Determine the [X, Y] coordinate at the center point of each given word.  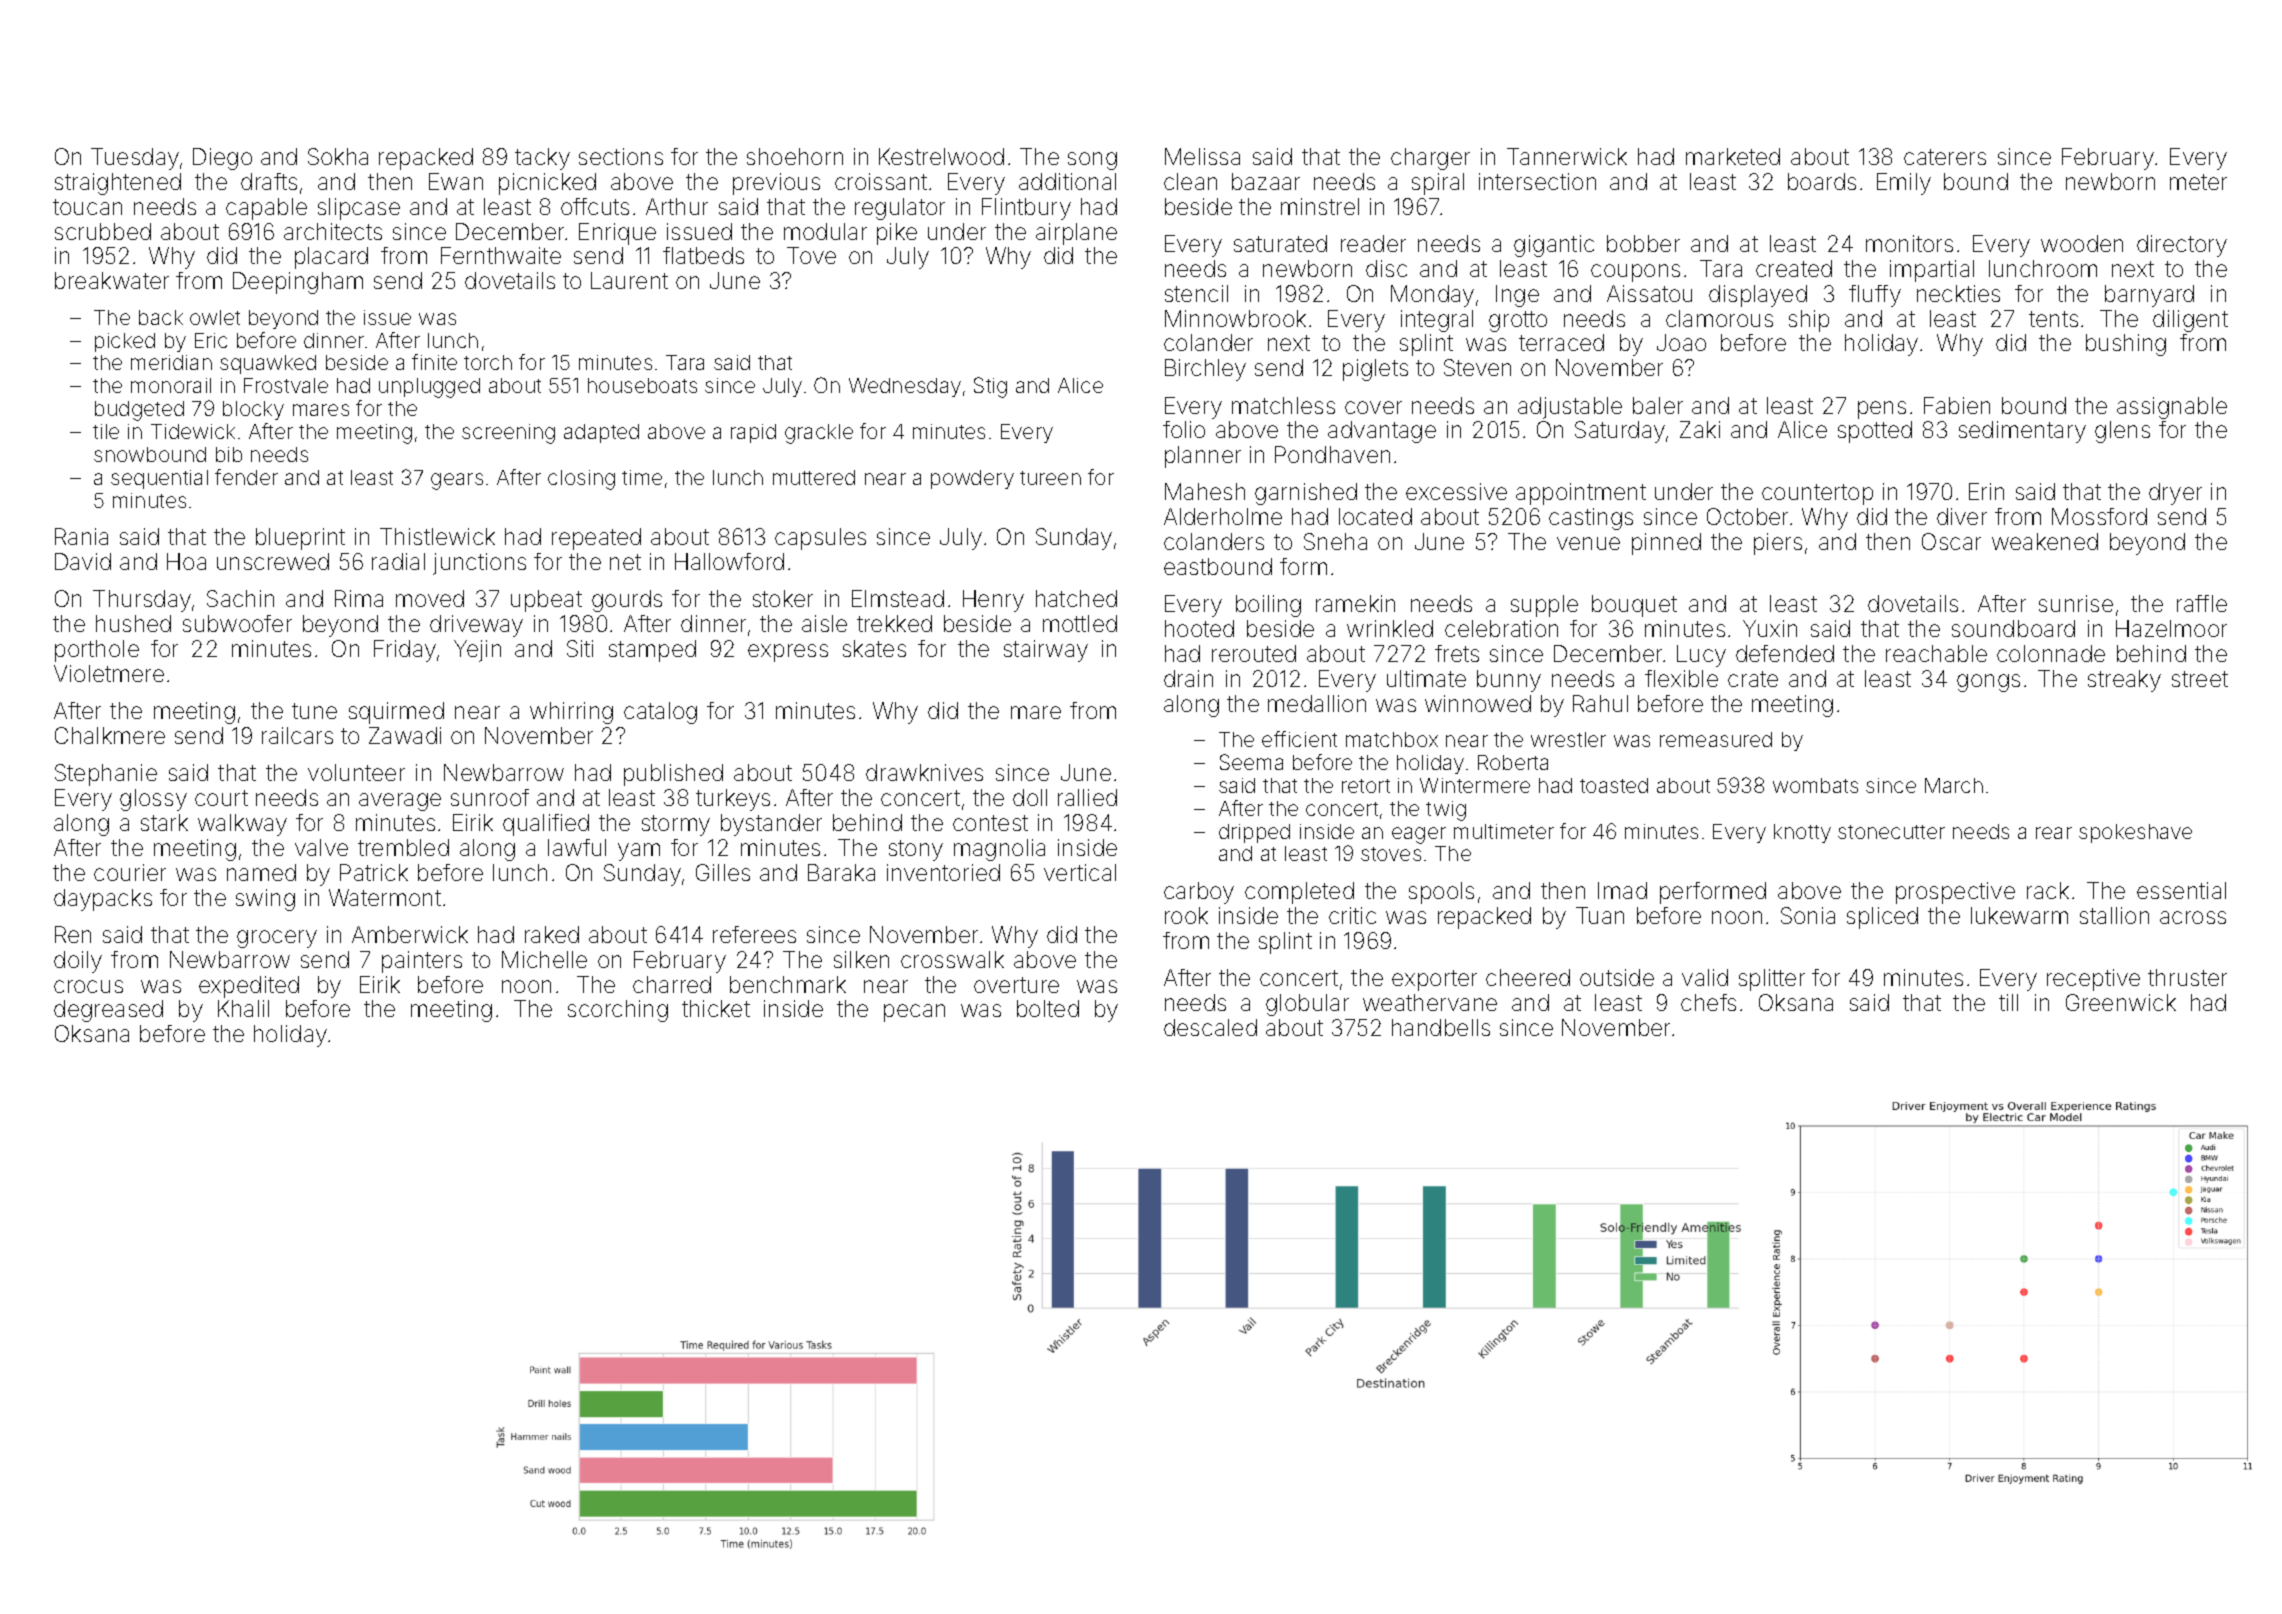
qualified [546, 825]
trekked [894, 623]
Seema [1251, 762]
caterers [1945, 157]
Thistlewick [437, 536]
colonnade [2051, 653]
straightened [118, 184]
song [1092, 161]
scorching [618, 1011]
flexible [1681, 678]
